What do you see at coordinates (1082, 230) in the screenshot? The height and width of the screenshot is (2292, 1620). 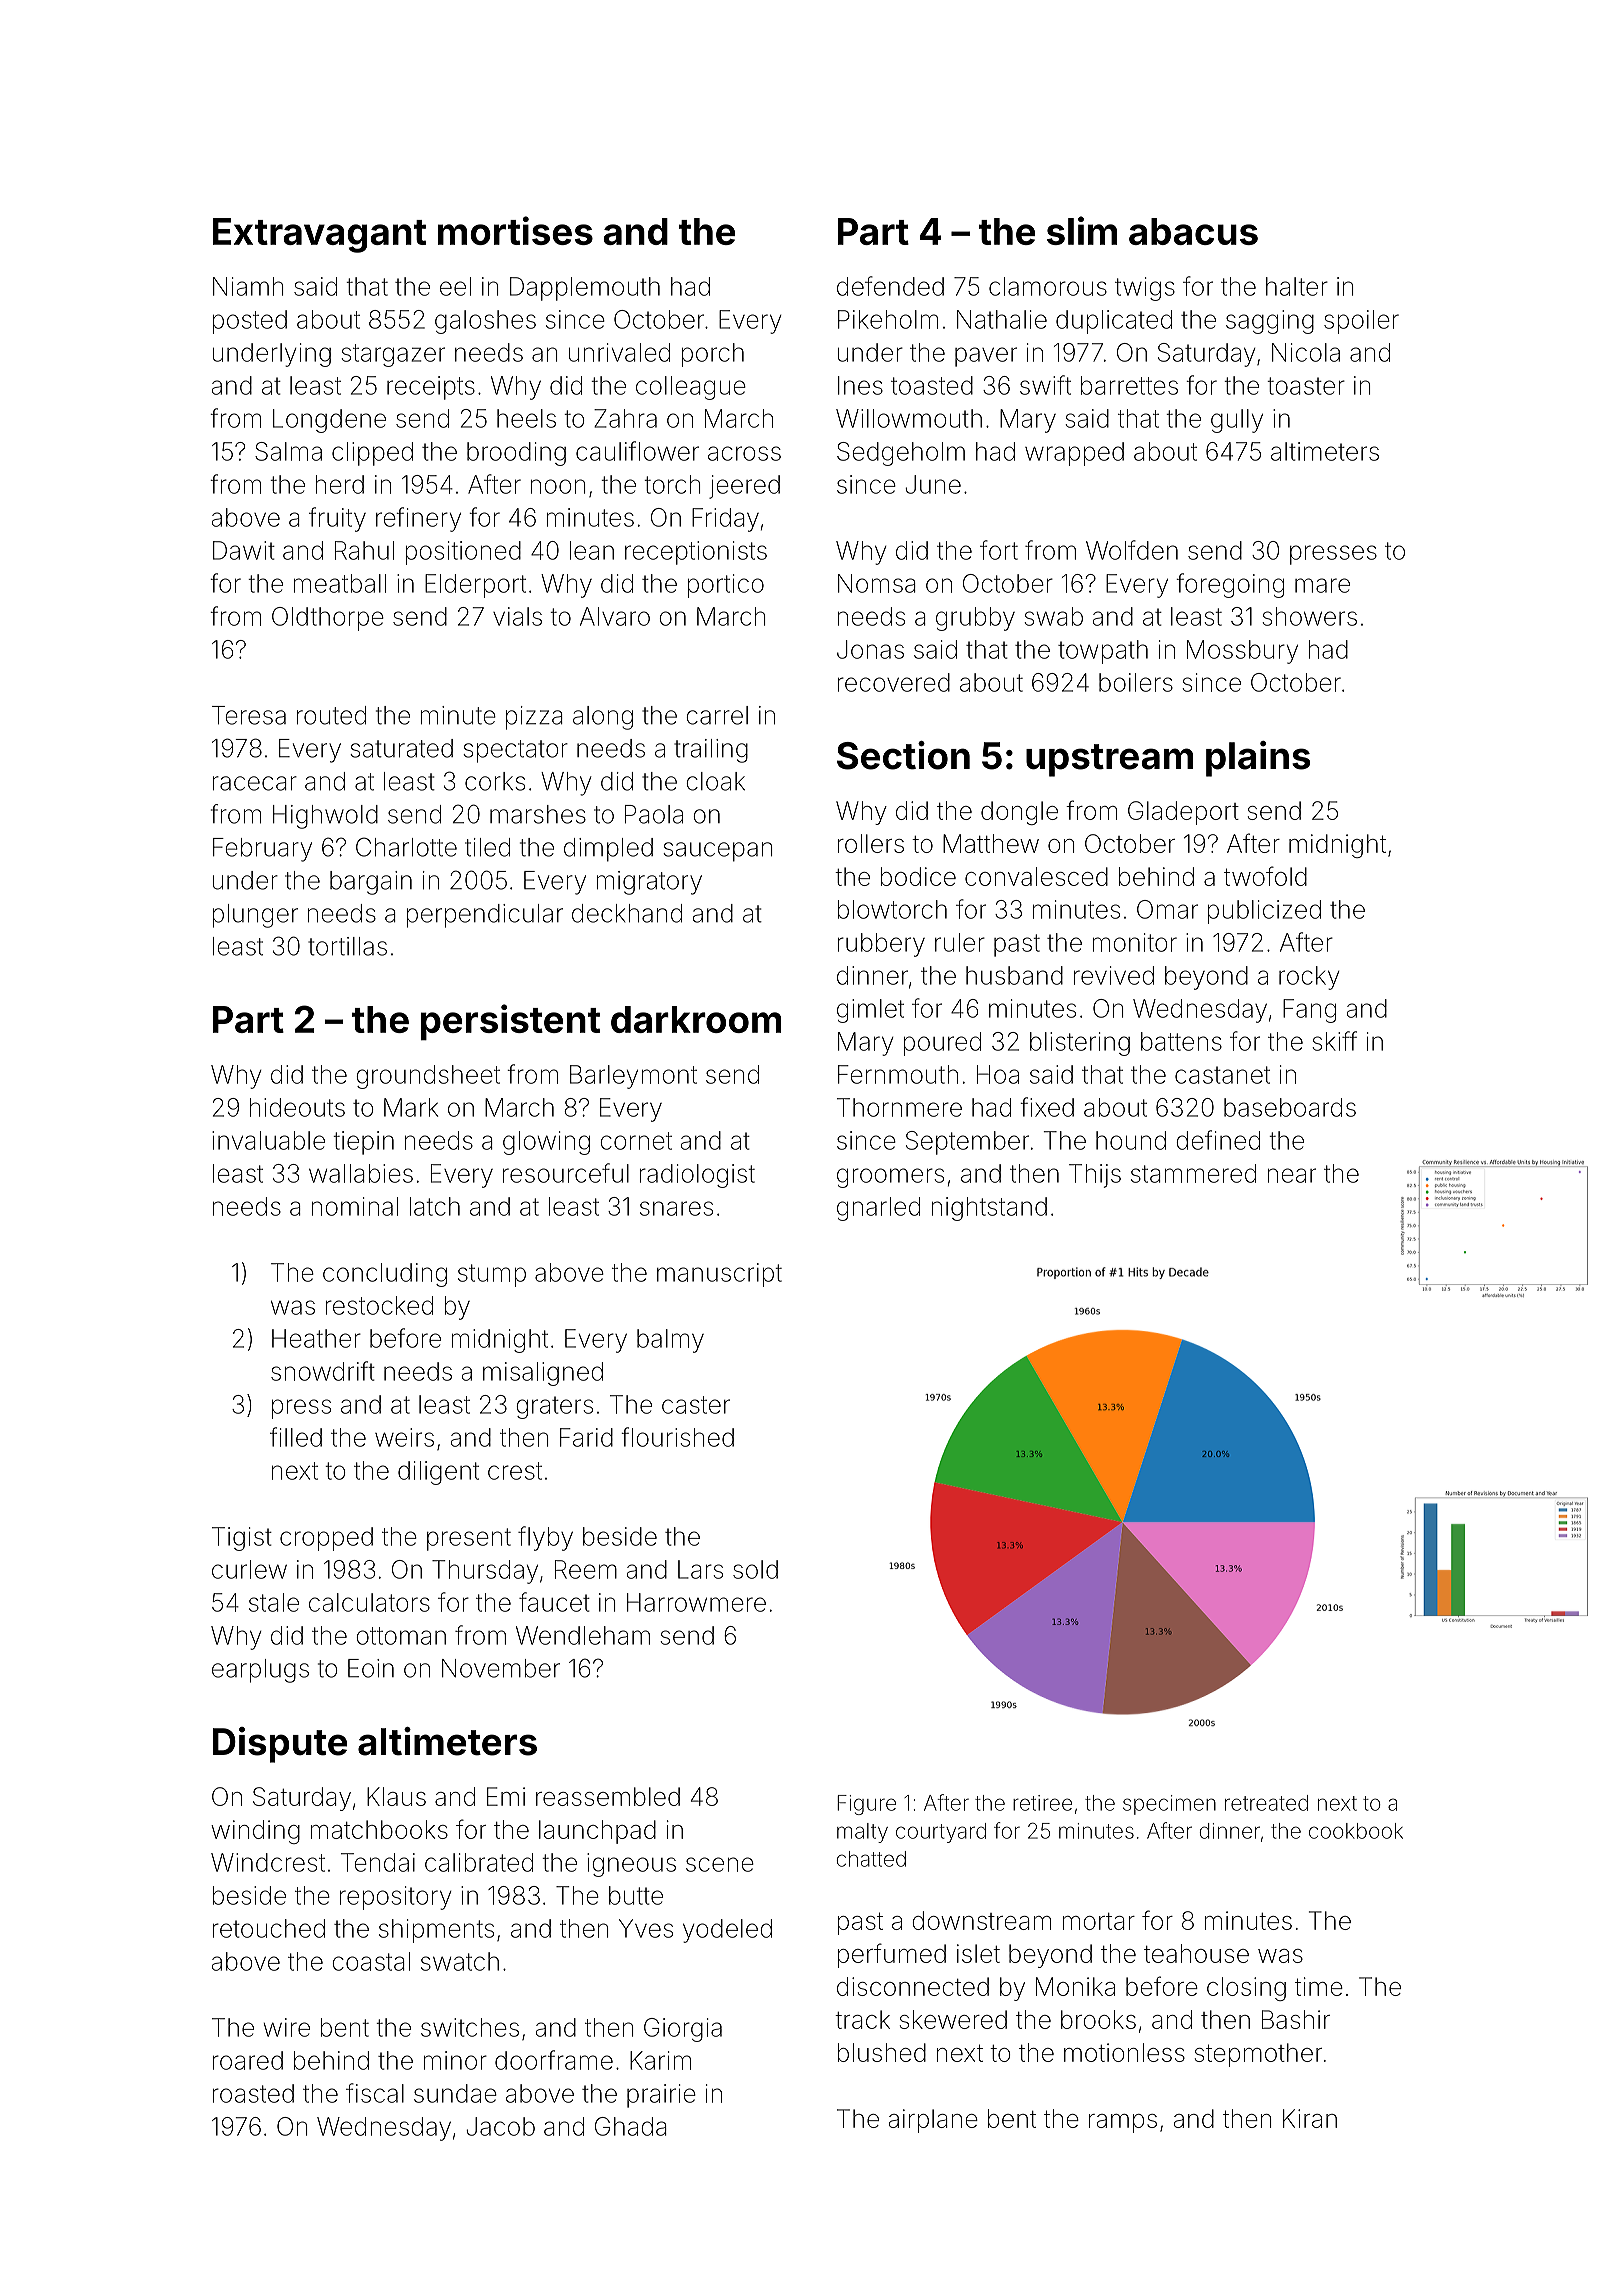 I see `slim` at bounding box center [1082, 230].
